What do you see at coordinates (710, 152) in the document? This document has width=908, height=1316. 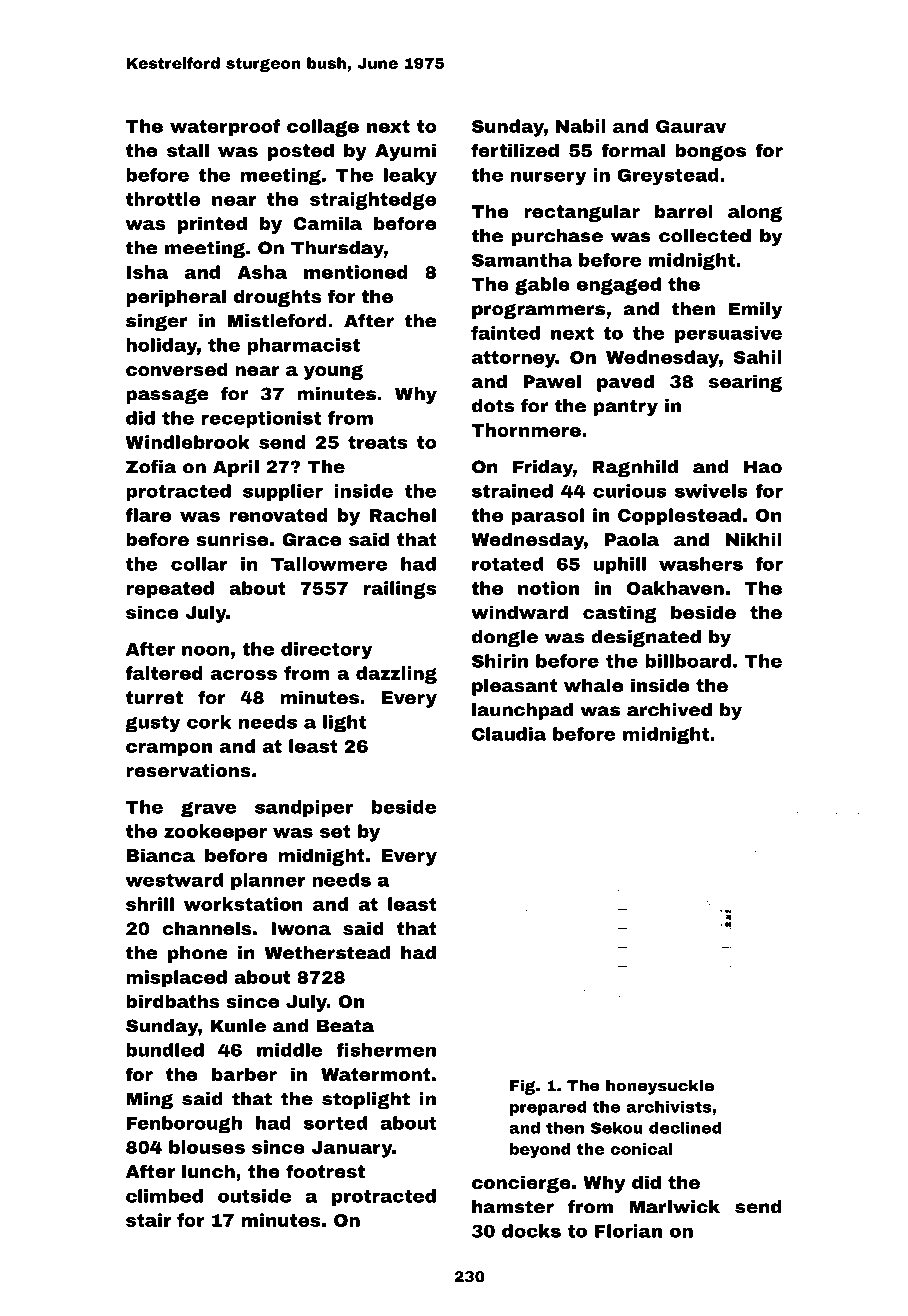 I see `bongos` at bounding box center [710, 152].
